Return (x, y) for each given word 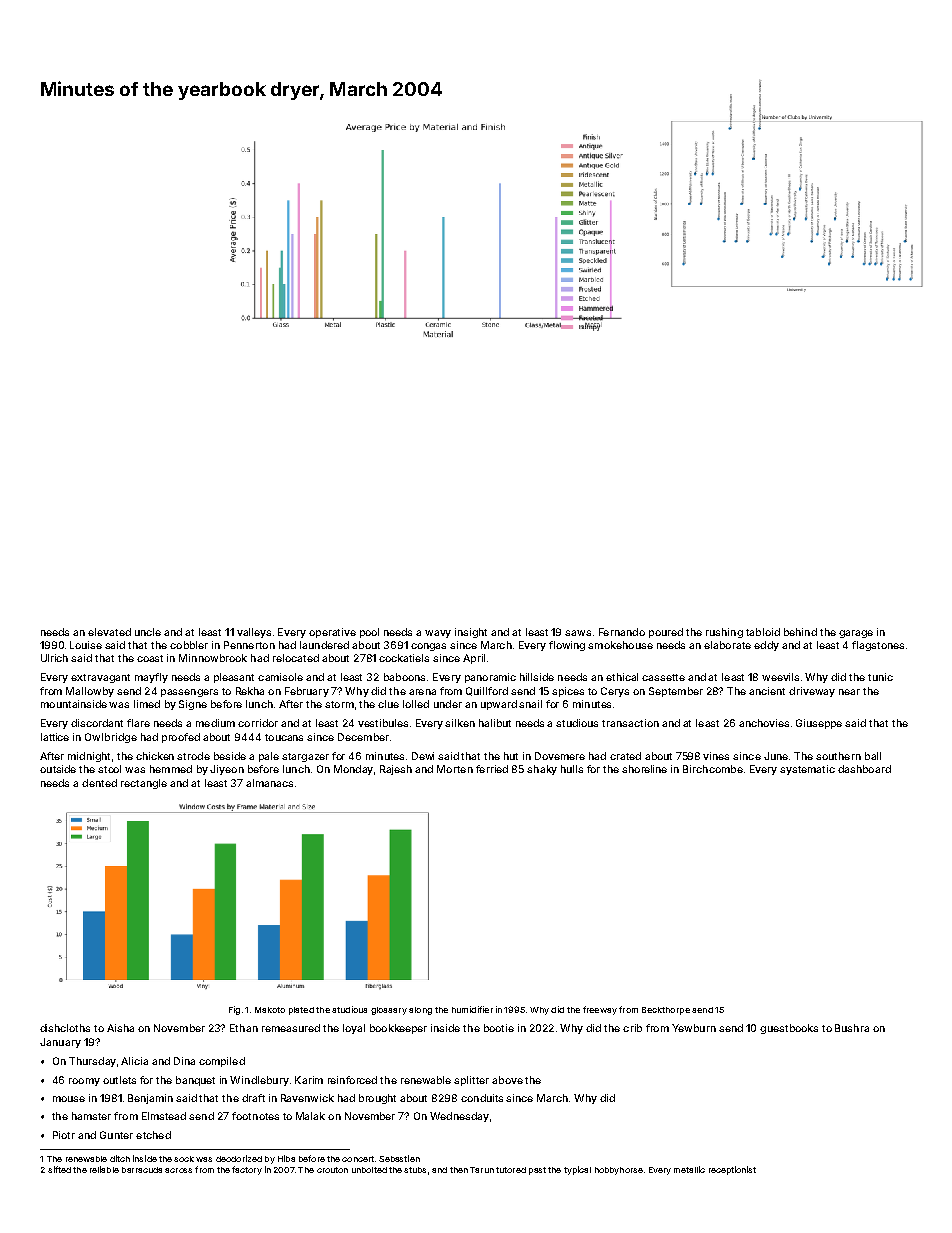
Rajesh (396, 770)
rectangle (144, 784)
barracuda (142, 1170)
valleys (254, 633)
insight (471, 633)
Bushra (852, 1028)
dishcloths (65, 1028)
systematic (807, 770)
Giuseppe (819, 724)
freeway (600, 1010)
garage (856, 634)
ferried (492, 769)
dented (99, 783)
